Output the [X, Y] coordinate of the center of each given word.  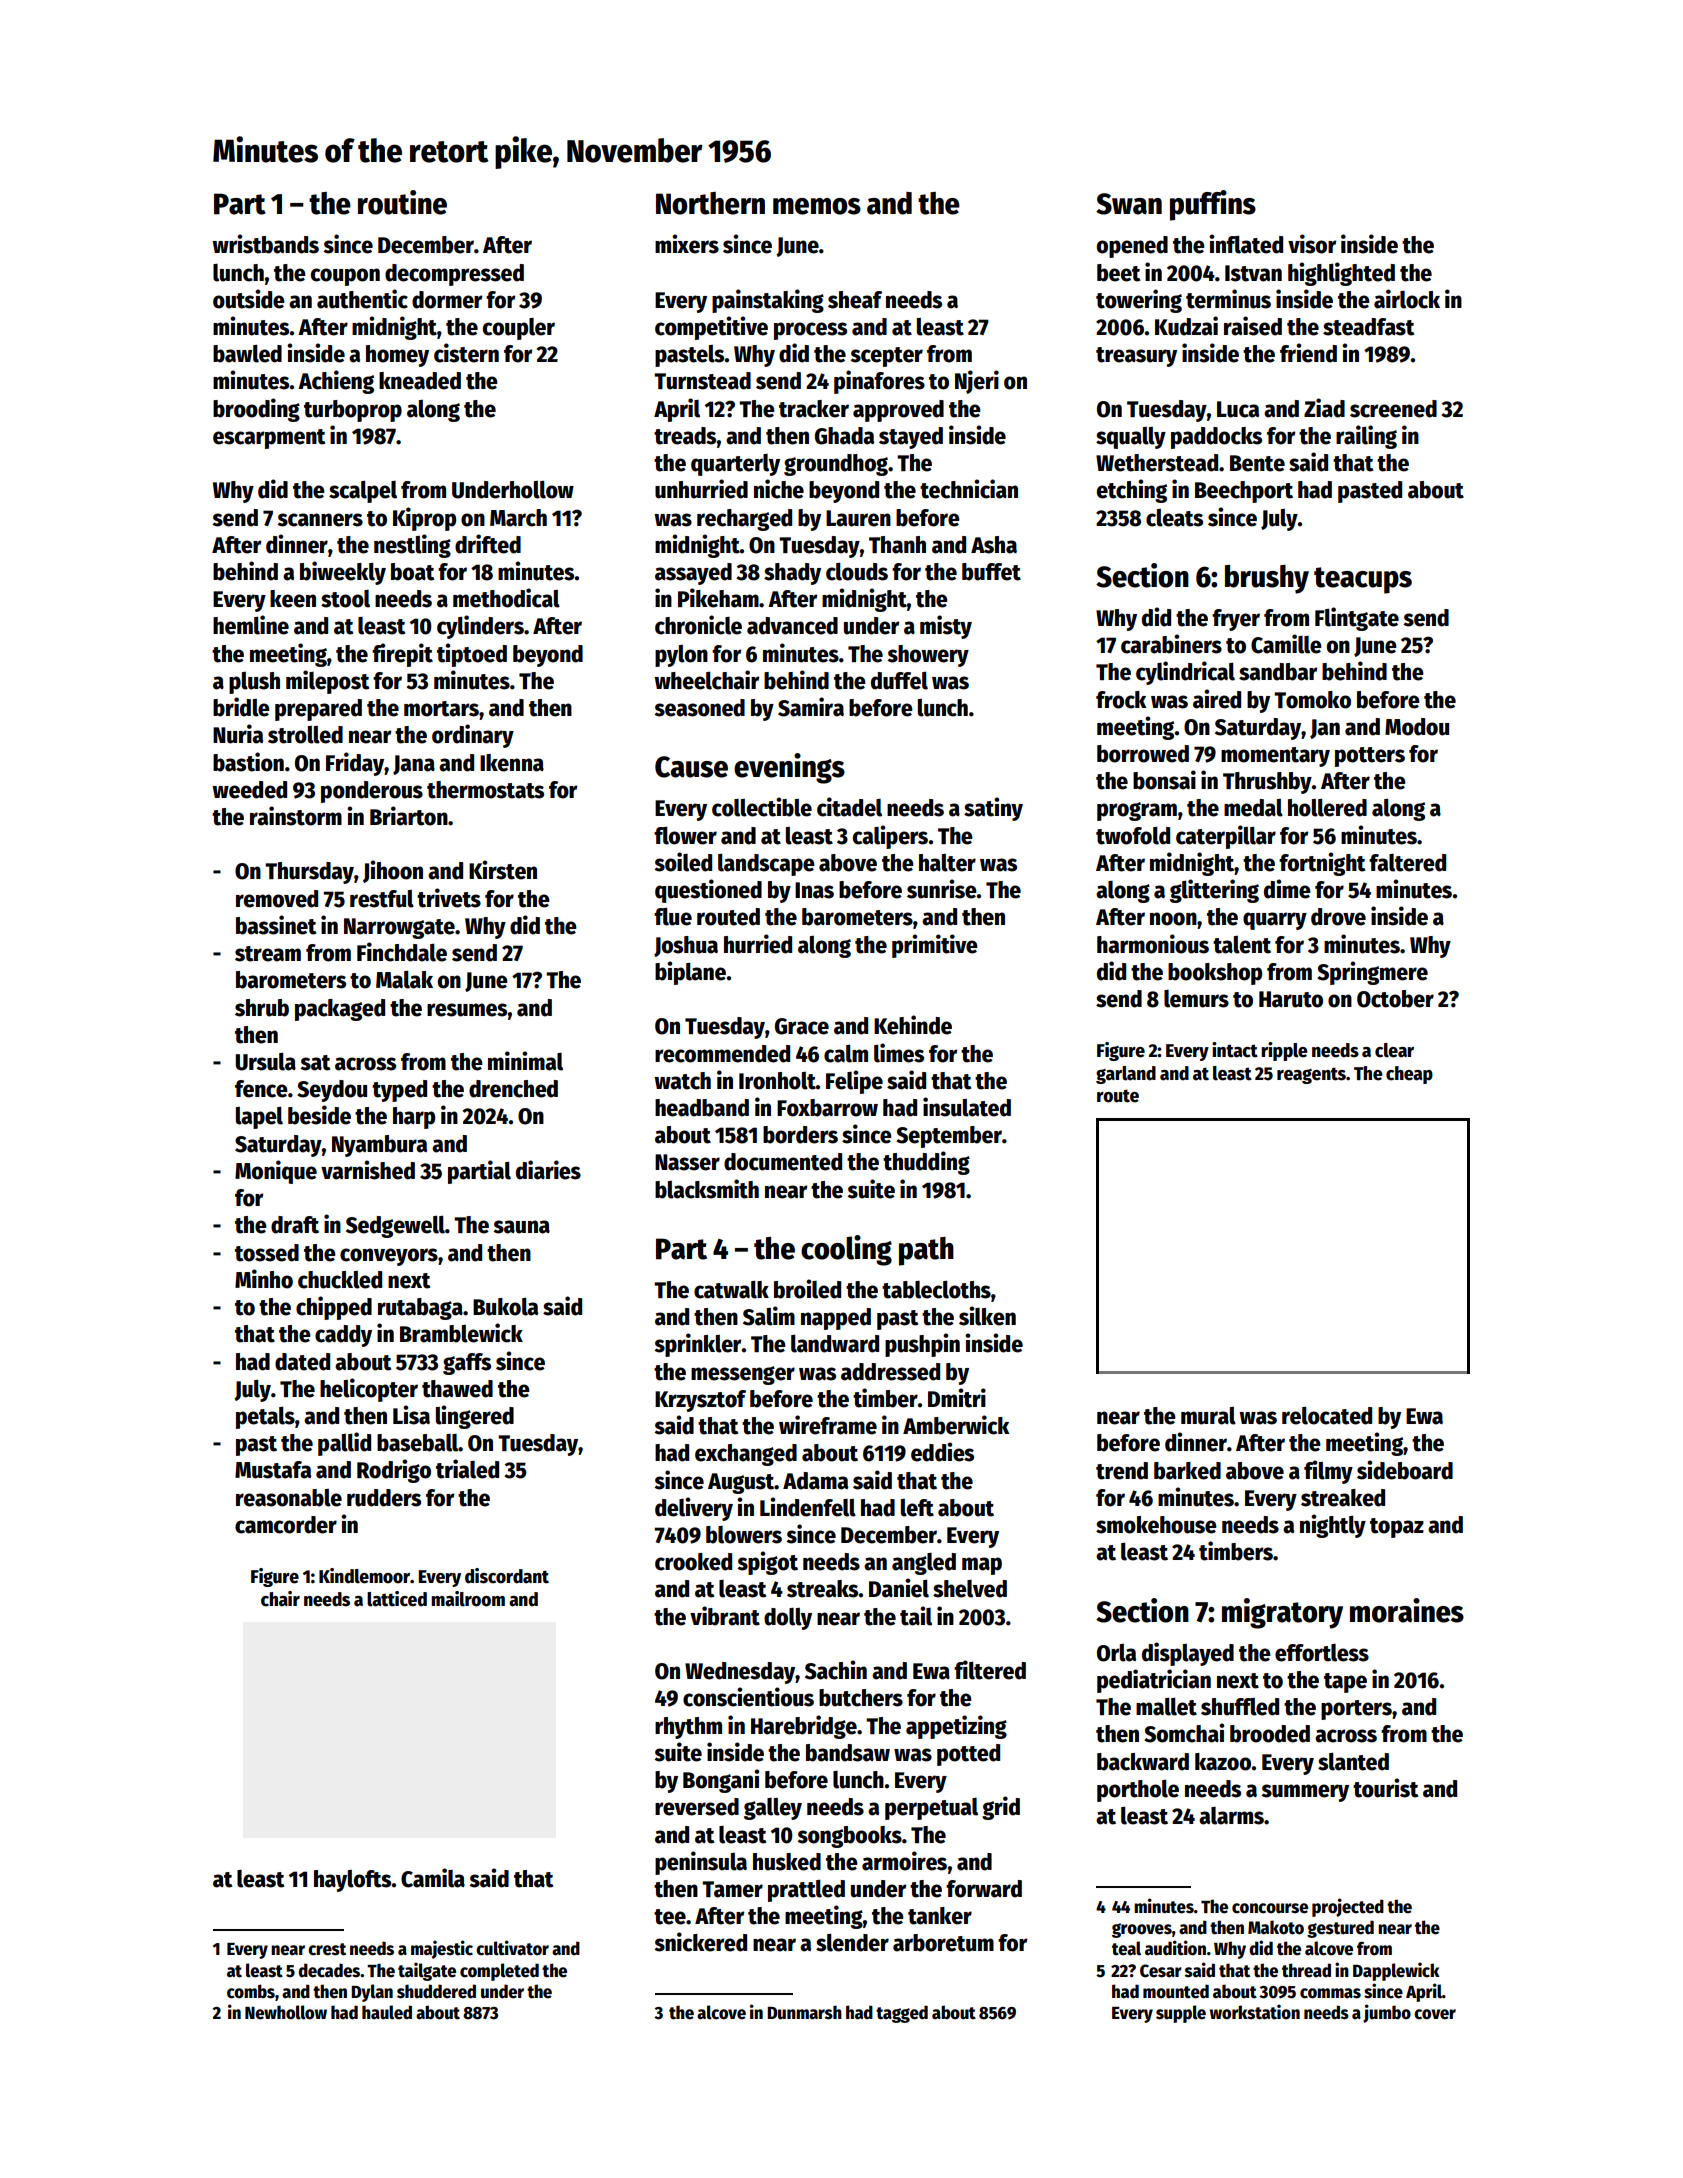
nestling [412, 546]
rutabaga [420, 1309]
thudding [926, 1163]
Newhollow [286, 2012]
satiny [993, 809]
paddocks [1216, 438]
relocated [1327, 1416]
